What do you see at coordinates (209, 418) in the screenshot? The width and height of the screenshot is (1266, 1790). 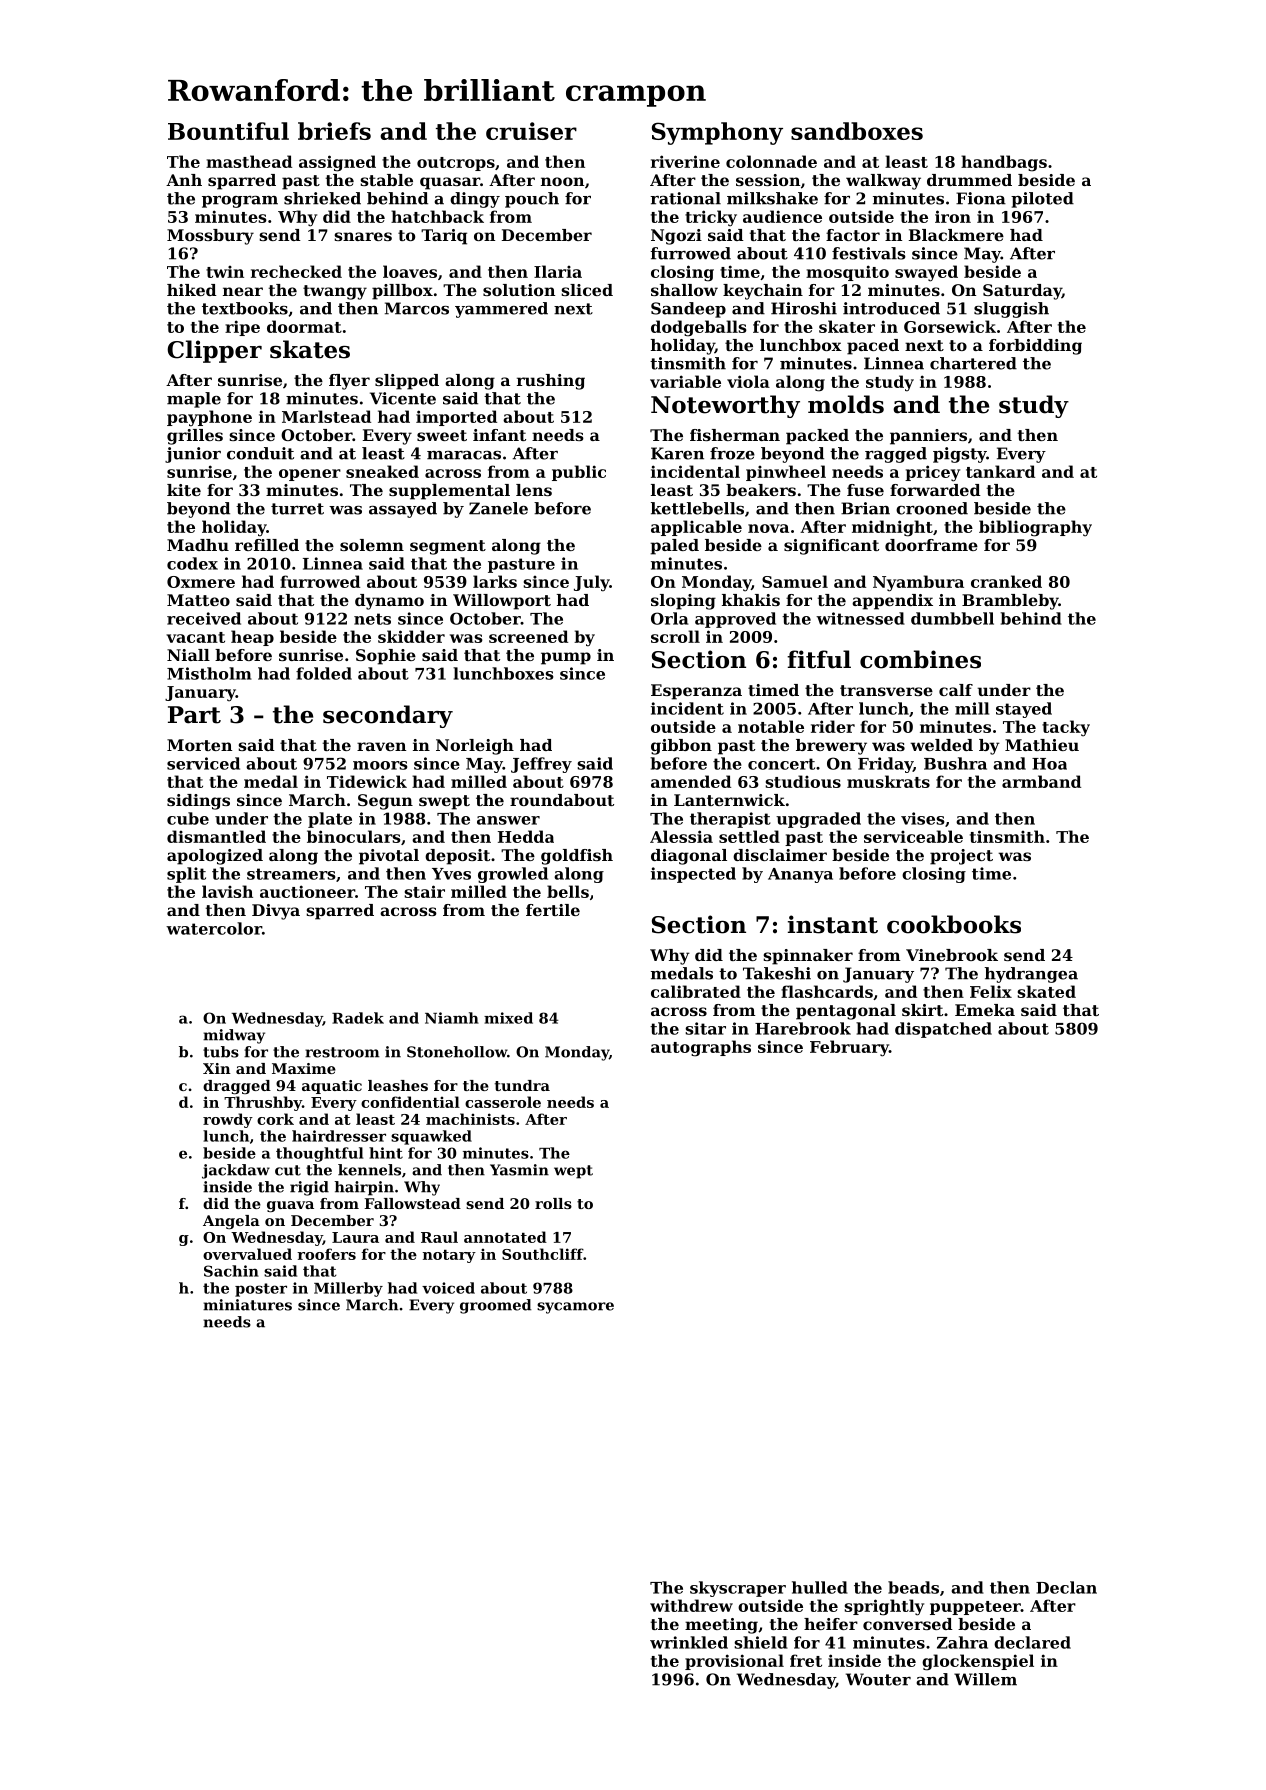 I see `payphone` at bounding box center [209, 418].
